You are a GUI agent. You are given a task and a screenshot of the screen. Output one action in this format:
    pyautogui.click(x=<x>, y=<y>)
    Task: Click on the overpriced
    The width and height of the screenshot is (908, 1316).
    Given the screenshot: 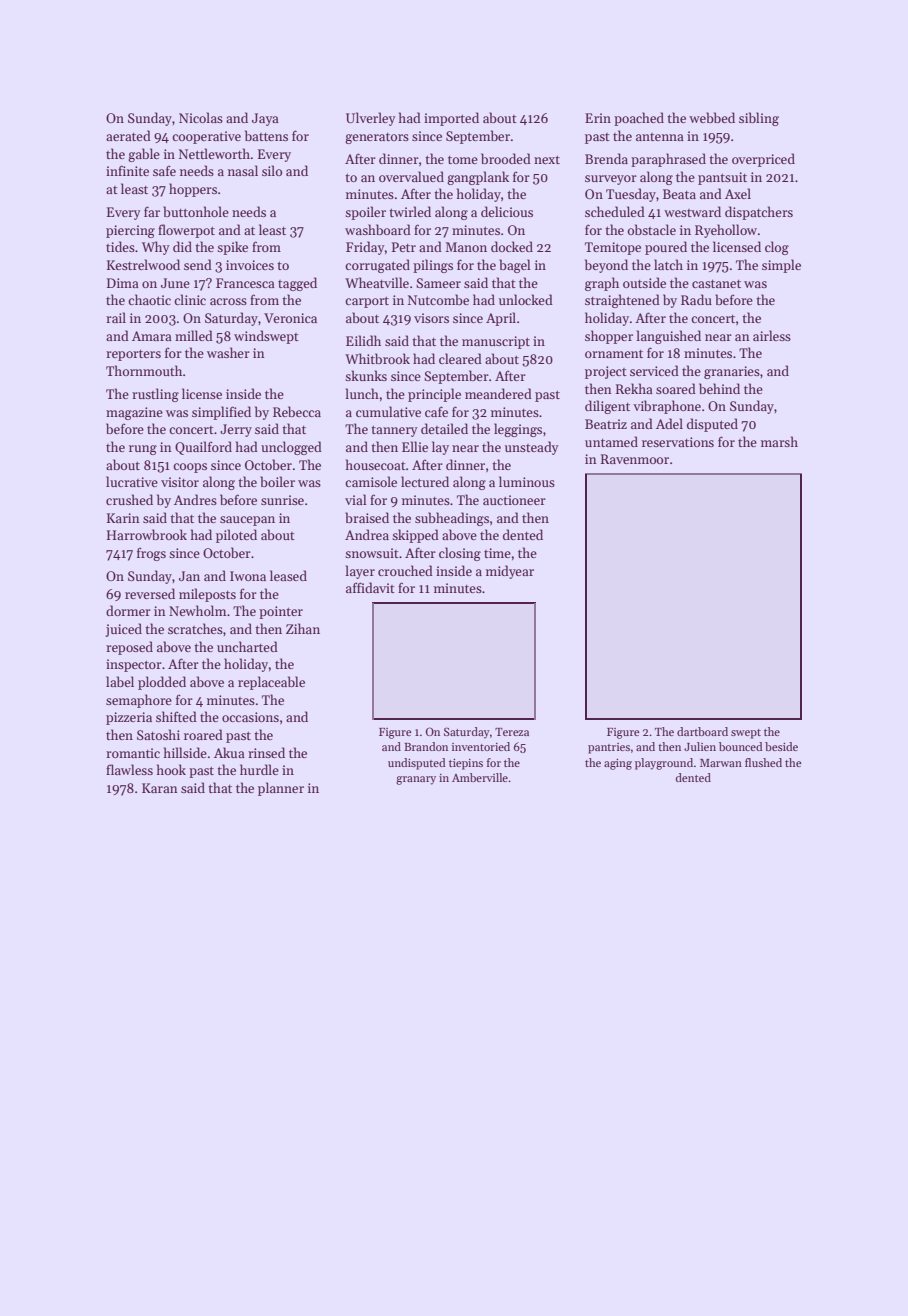 What is the action you would take?
    pyautogui.click(x=763, y=160)
